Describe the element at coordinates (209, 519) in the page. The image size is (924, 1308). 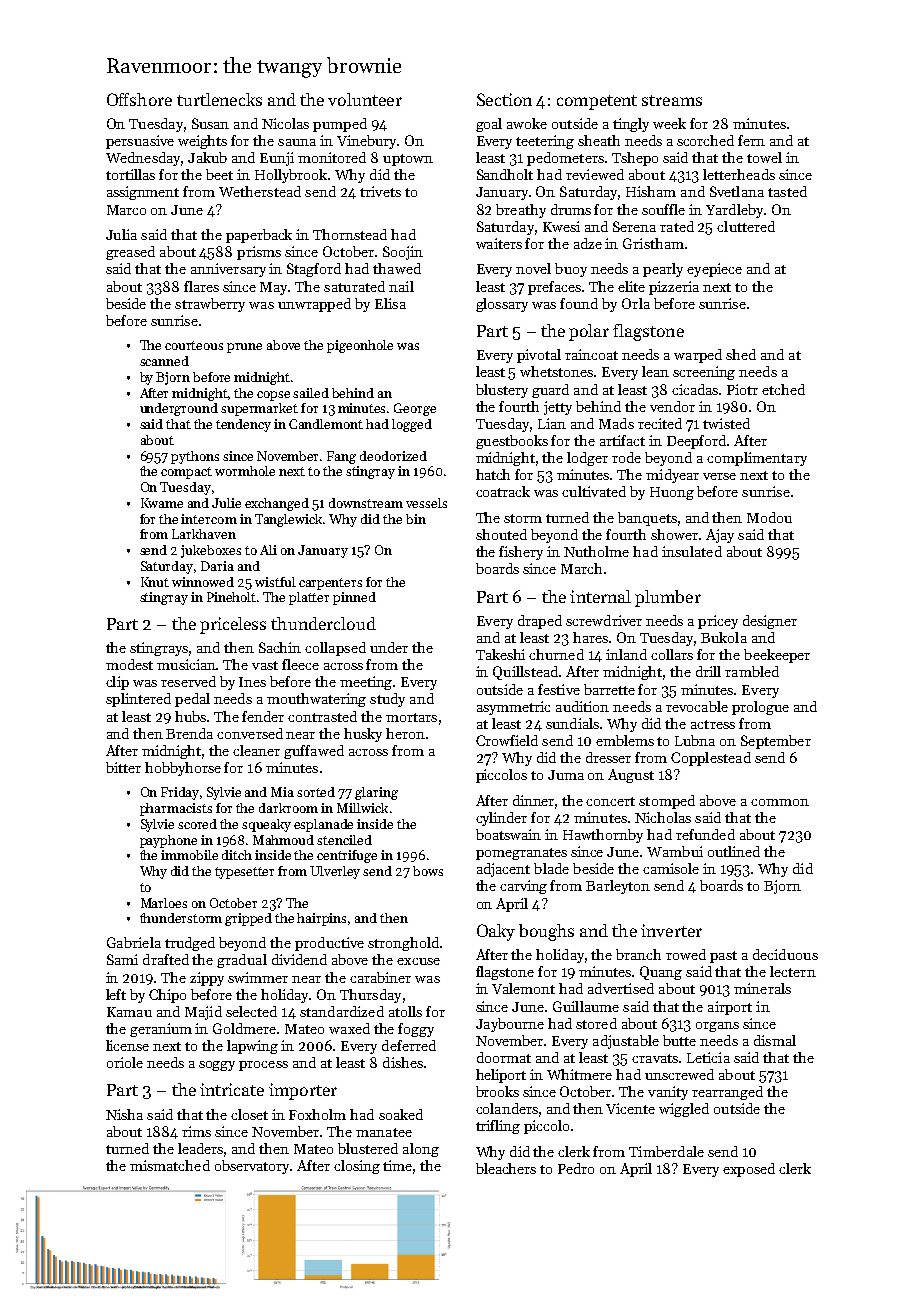
I see `intercom` at that location.
